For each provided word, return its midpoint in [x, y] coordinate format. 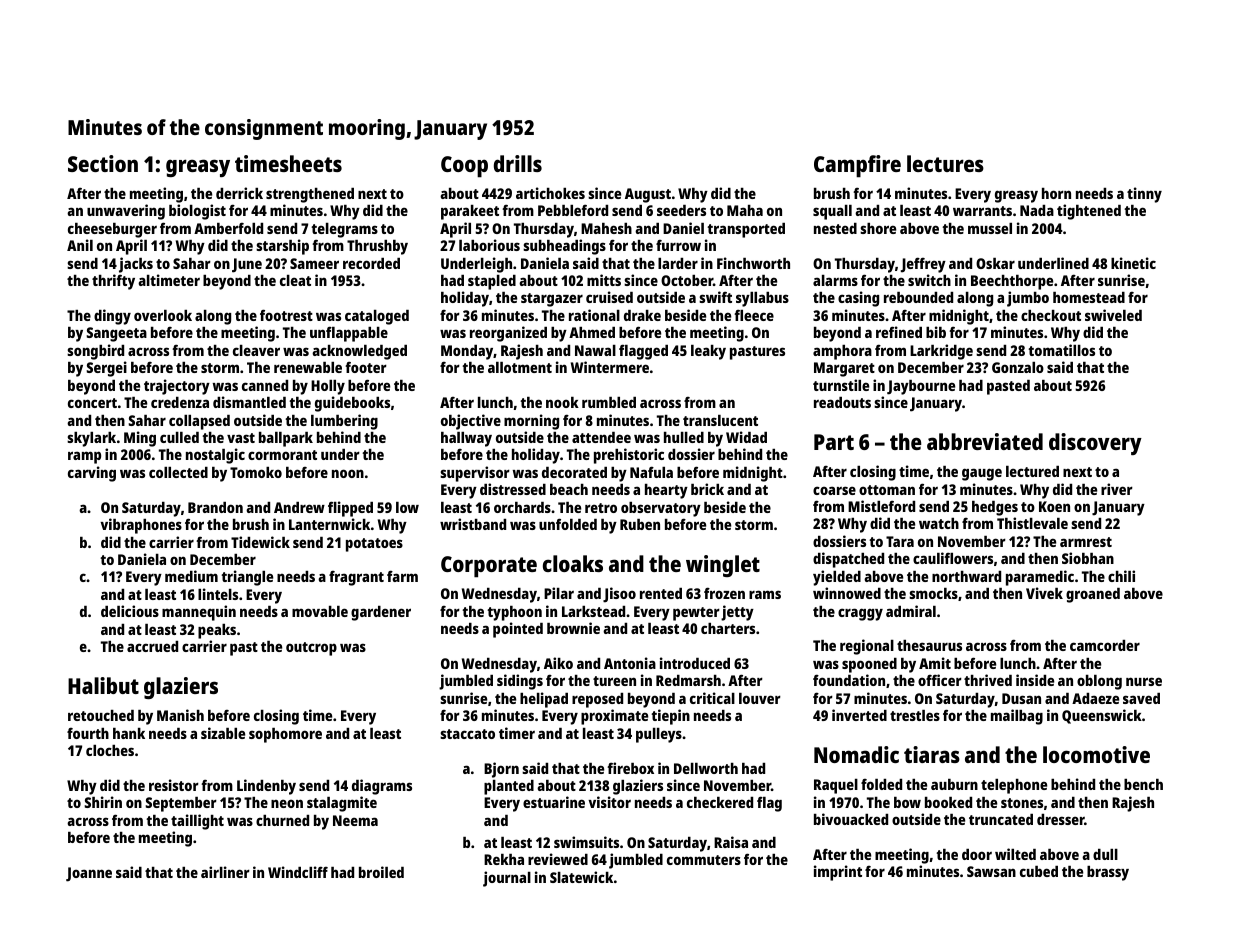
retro [601, 508]
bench [1143, 784]
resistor [174, 785]
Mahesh [606, 228]
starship [282, 247]
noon [348, 473]
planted [509, 787]
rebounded [918, 297]
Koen [1054, 506]
